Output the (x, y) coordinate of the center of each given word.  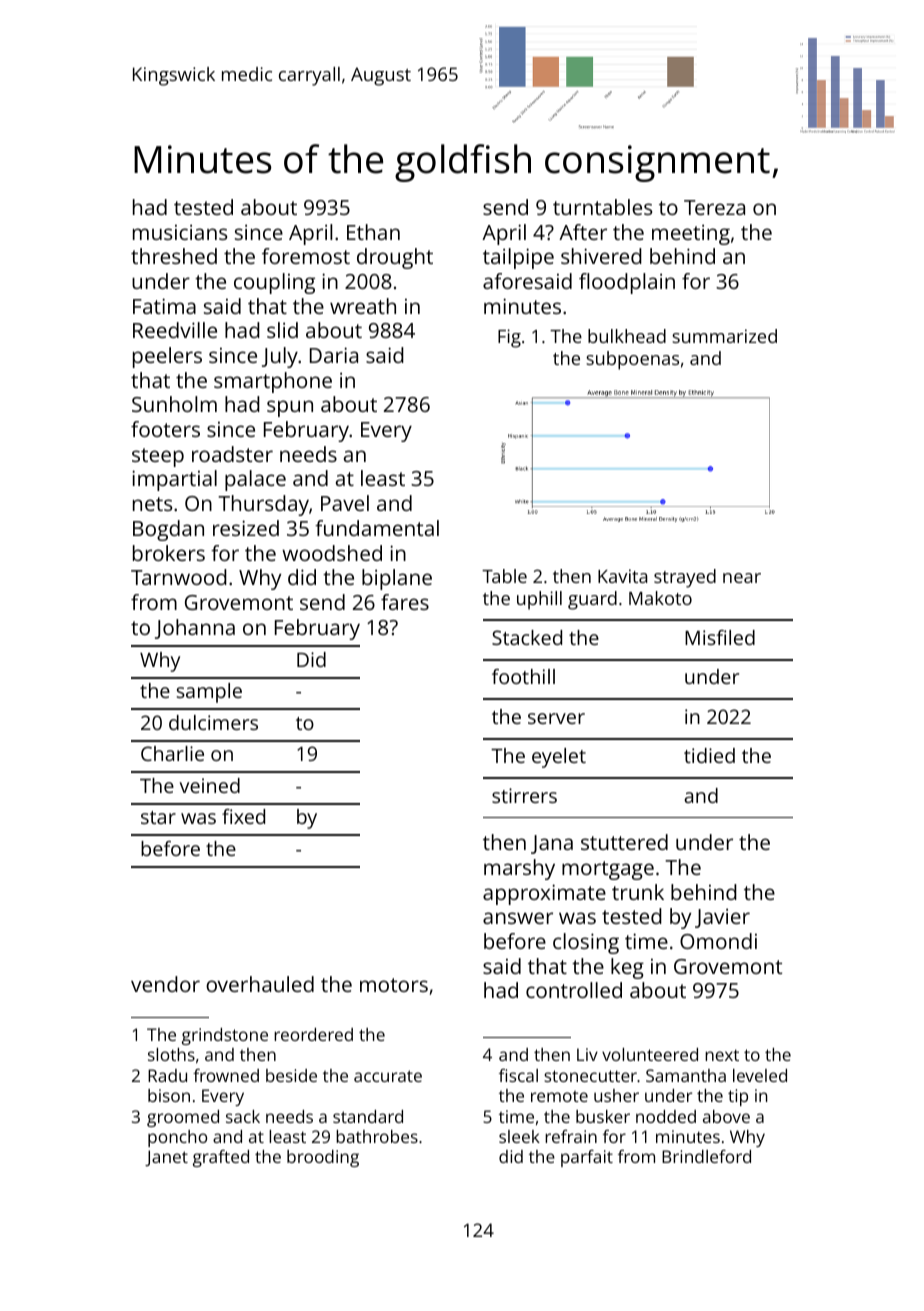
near (742, 578)
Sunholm (174, 404)
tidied (709, 755)
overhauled (260, 984)
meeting (691, 234)
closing (586, 943)
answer (518, 918)
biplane (397, 579)
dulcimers (213, 722)
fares (405, 602)
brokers (169, 553)
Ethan (373, 232)
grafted (221, 1158)
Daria (334, 355)
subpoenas (632, 360)
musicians (180, 232)
